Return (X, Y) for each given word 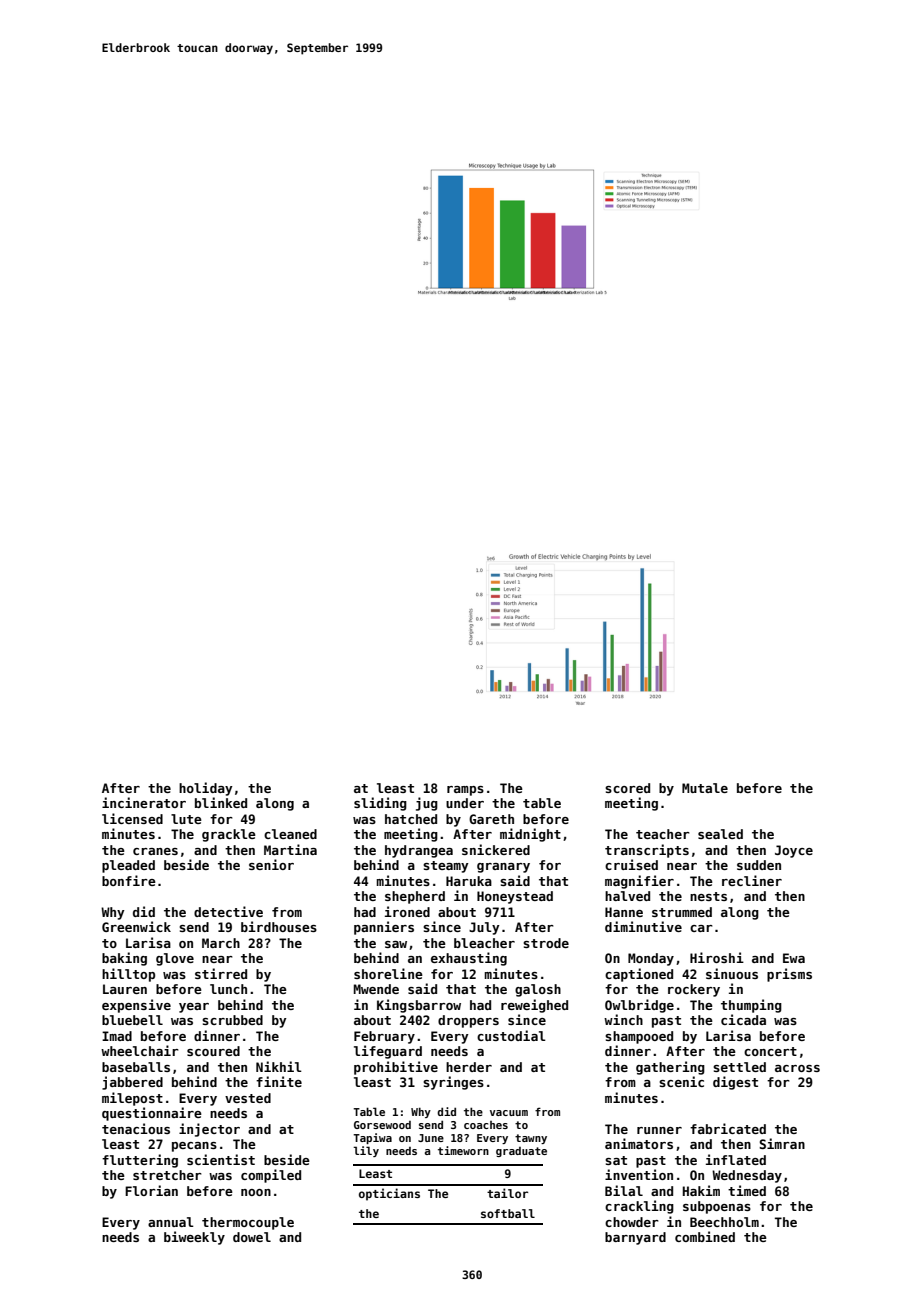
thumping (751, 1006)
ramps (465, 791)
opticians (389, 1194)
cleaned (290, 834)
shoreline (388, 973)
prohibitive (396, 1068)
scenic (681, 1081)
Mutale (705, 788)
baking (124, 959)
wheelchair (140, 1050)
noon (256, 1192)
